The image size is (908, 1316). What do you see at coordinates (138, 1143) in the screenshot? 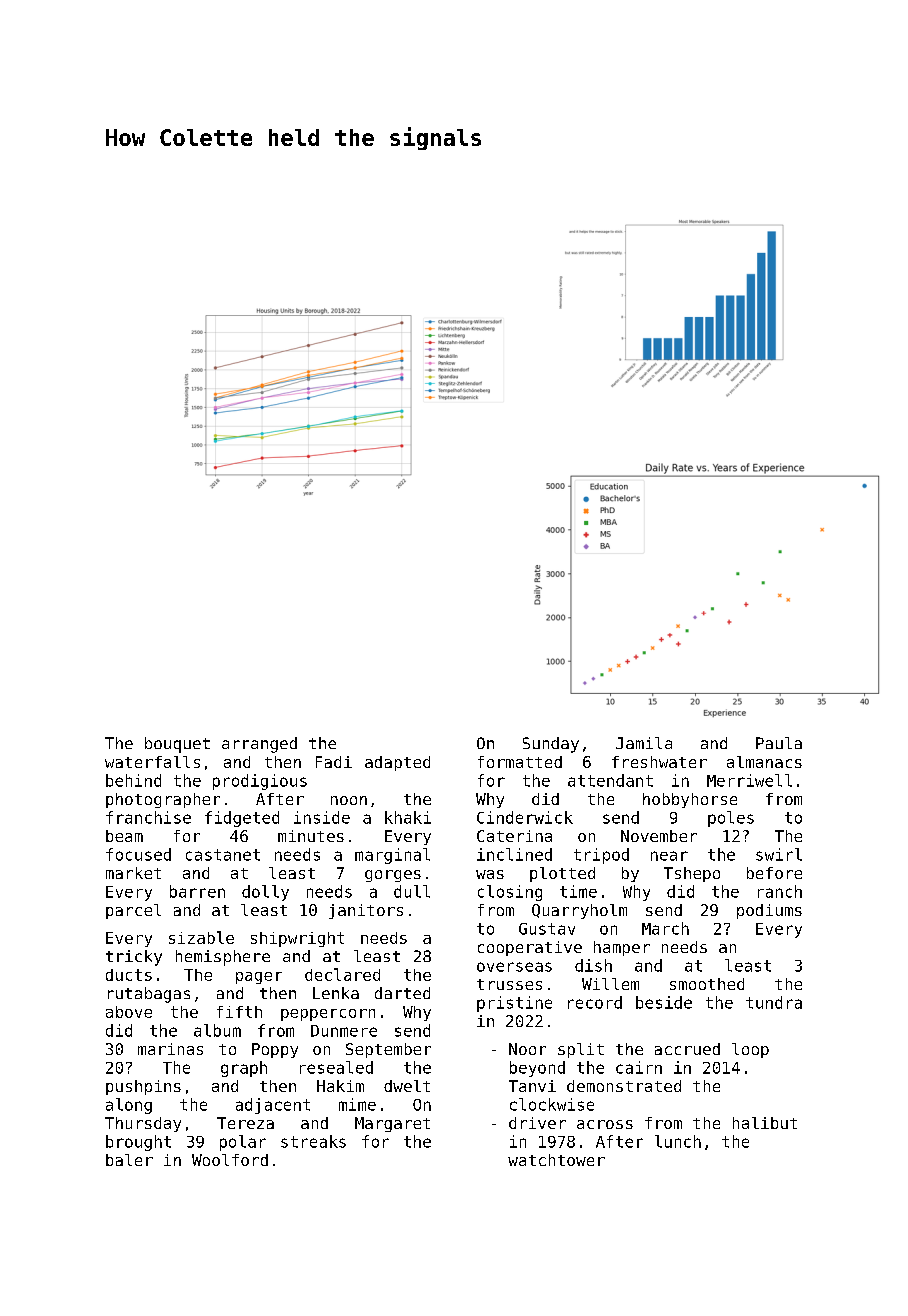
I see `brought` at bounding box center [138, 1143].
